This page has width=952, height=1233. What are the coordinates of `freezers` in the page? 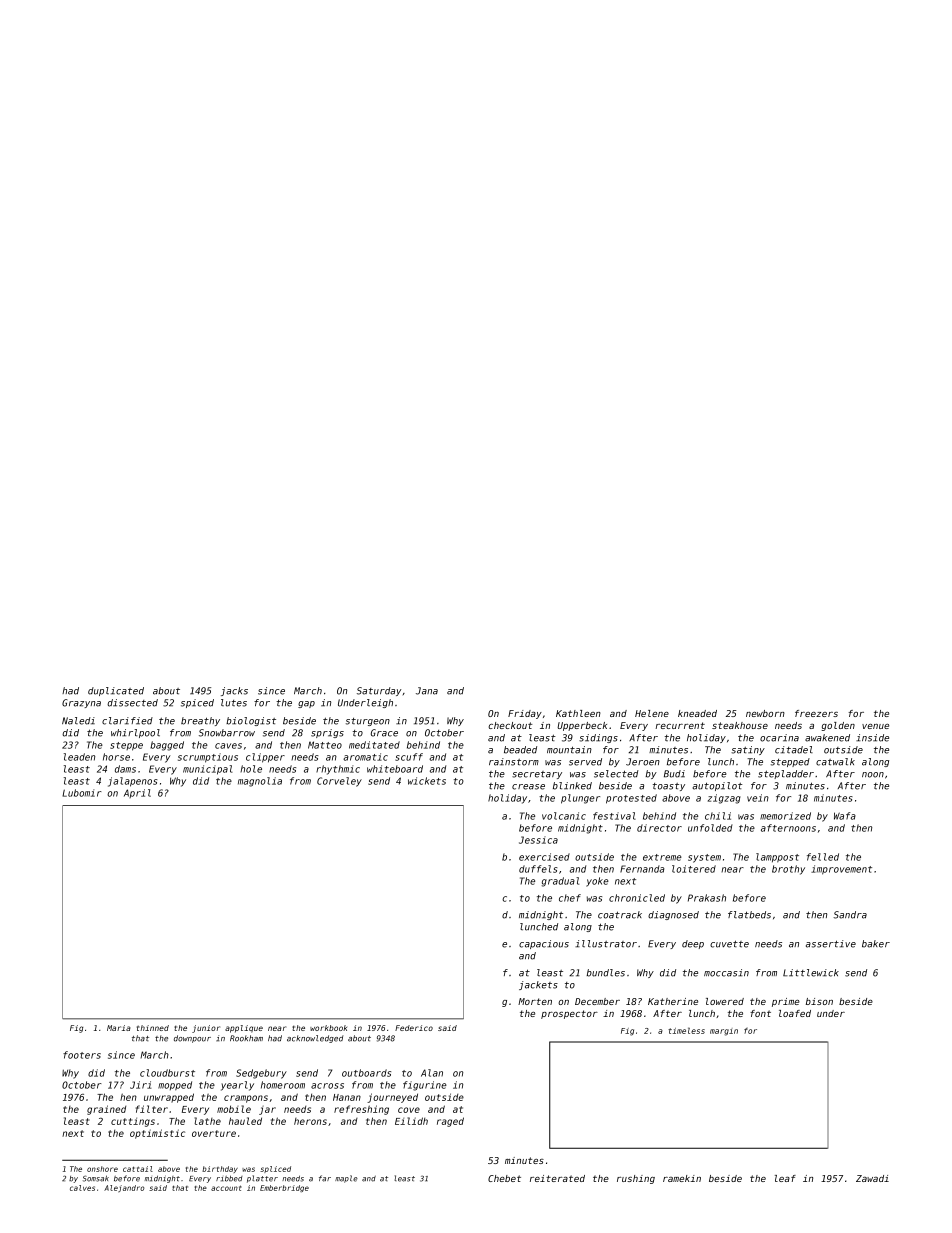 It's located at (816, 713).
